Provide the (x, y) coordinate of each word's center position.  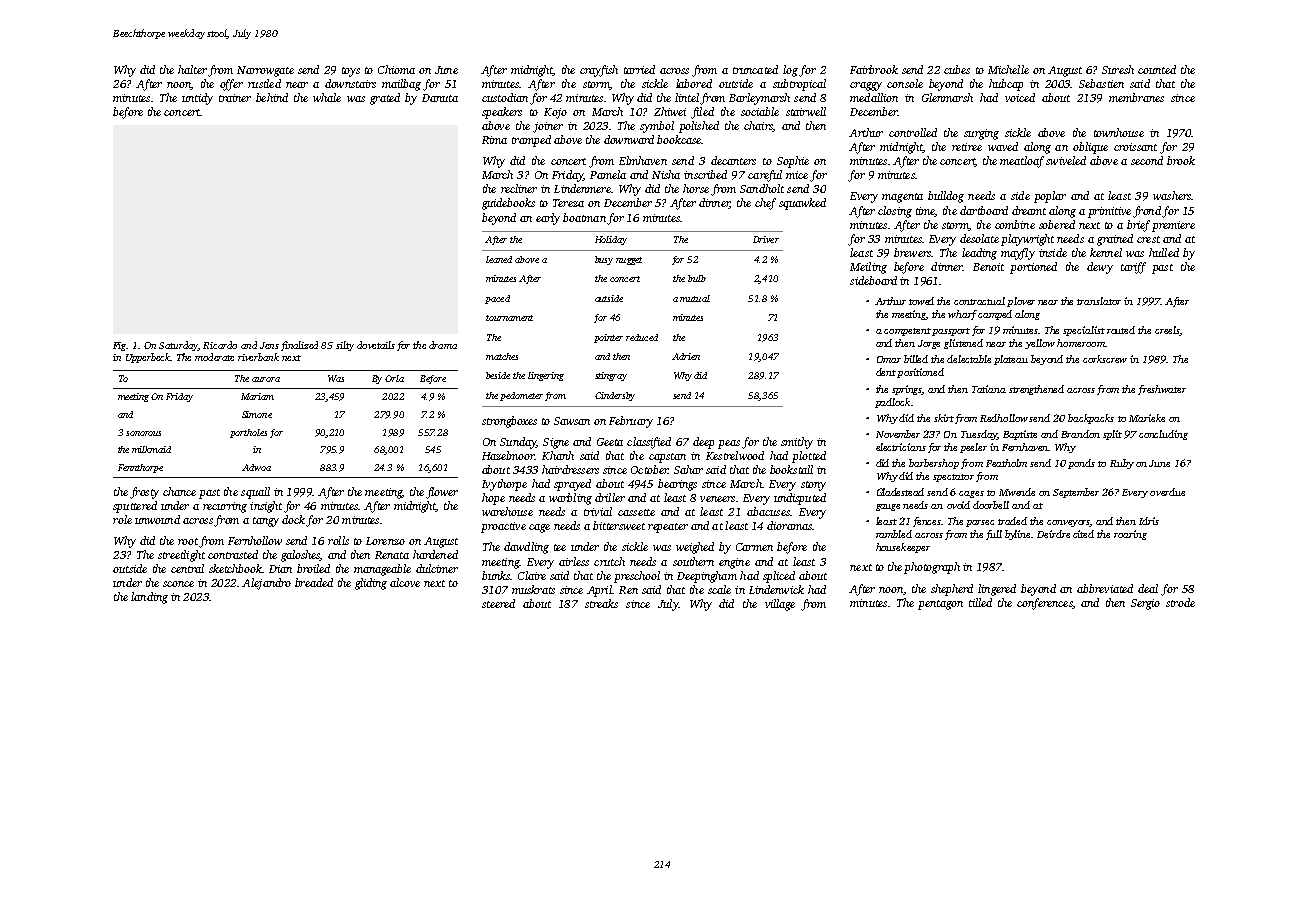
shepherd (952, 590)
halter (192, 69)
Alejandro (266, 584)
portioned (1033, 268)
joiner (548, 127)
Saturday (178, 346)
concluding (1163, 435)
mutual (695, 298)
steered (498, 603)
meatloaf (1022, 162)
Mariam (257, 396)
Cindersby (615, 396)
